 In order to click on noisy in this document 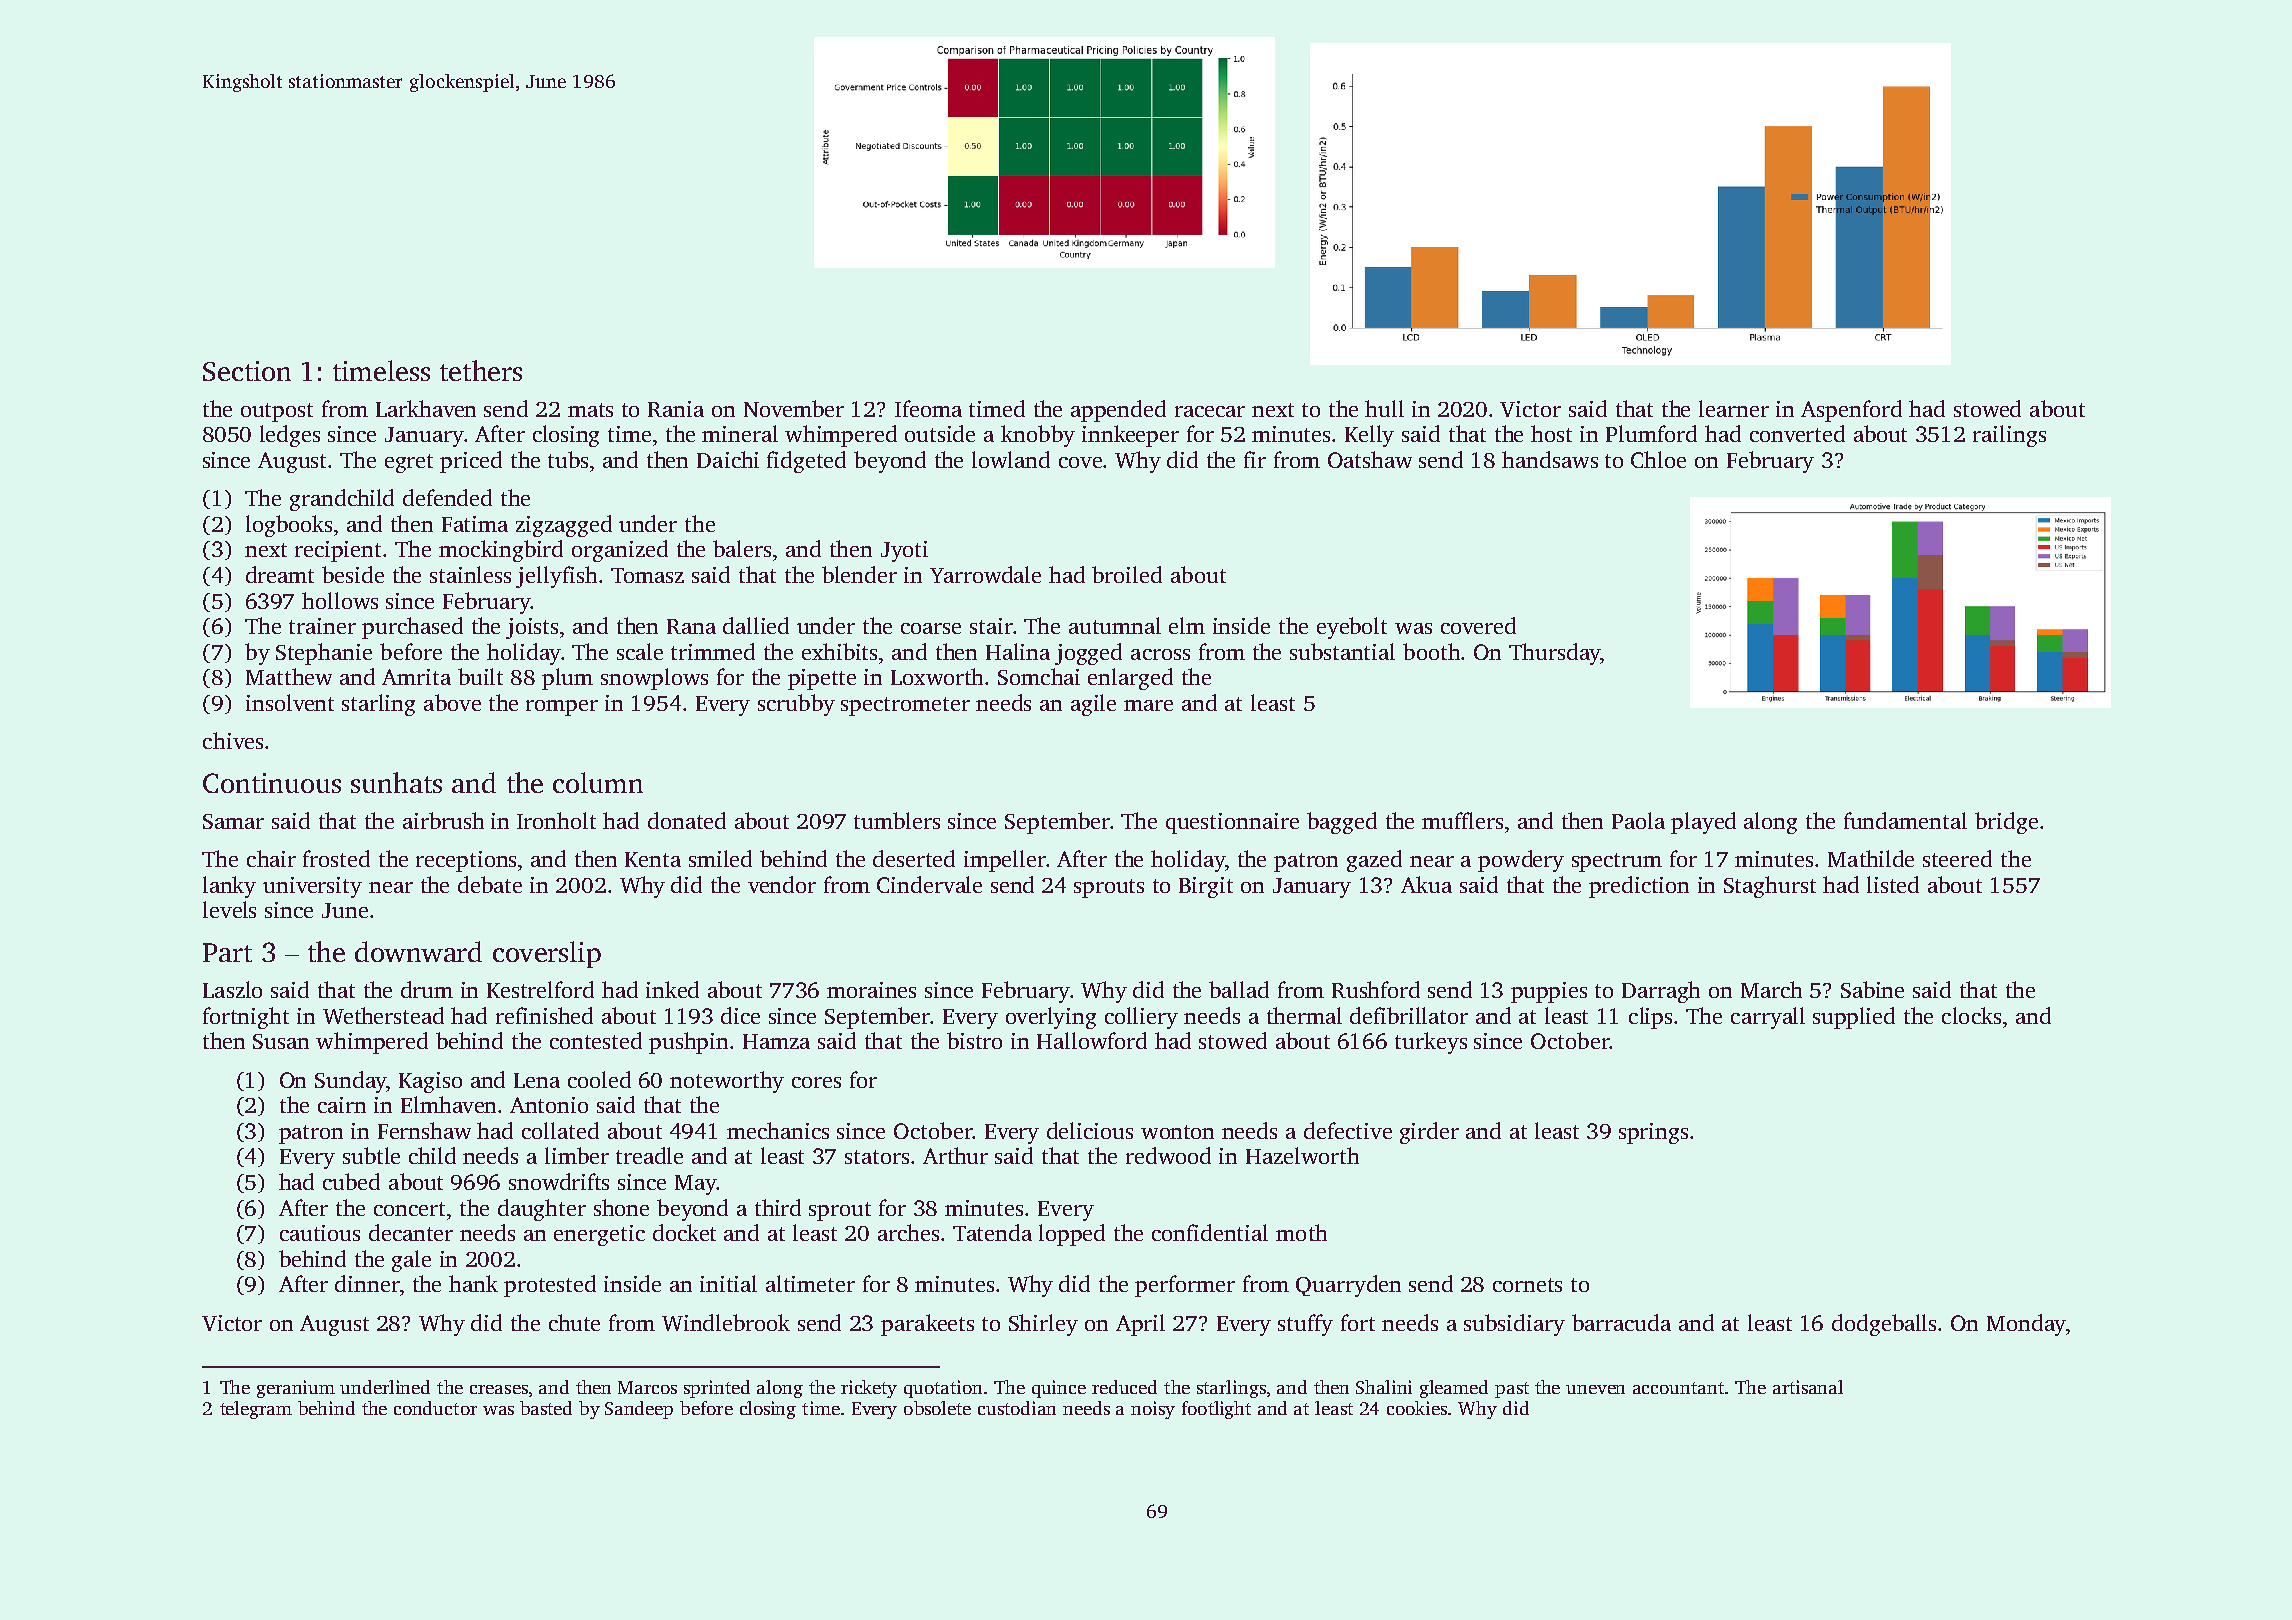, I will do `click(1153, 1410)`.
